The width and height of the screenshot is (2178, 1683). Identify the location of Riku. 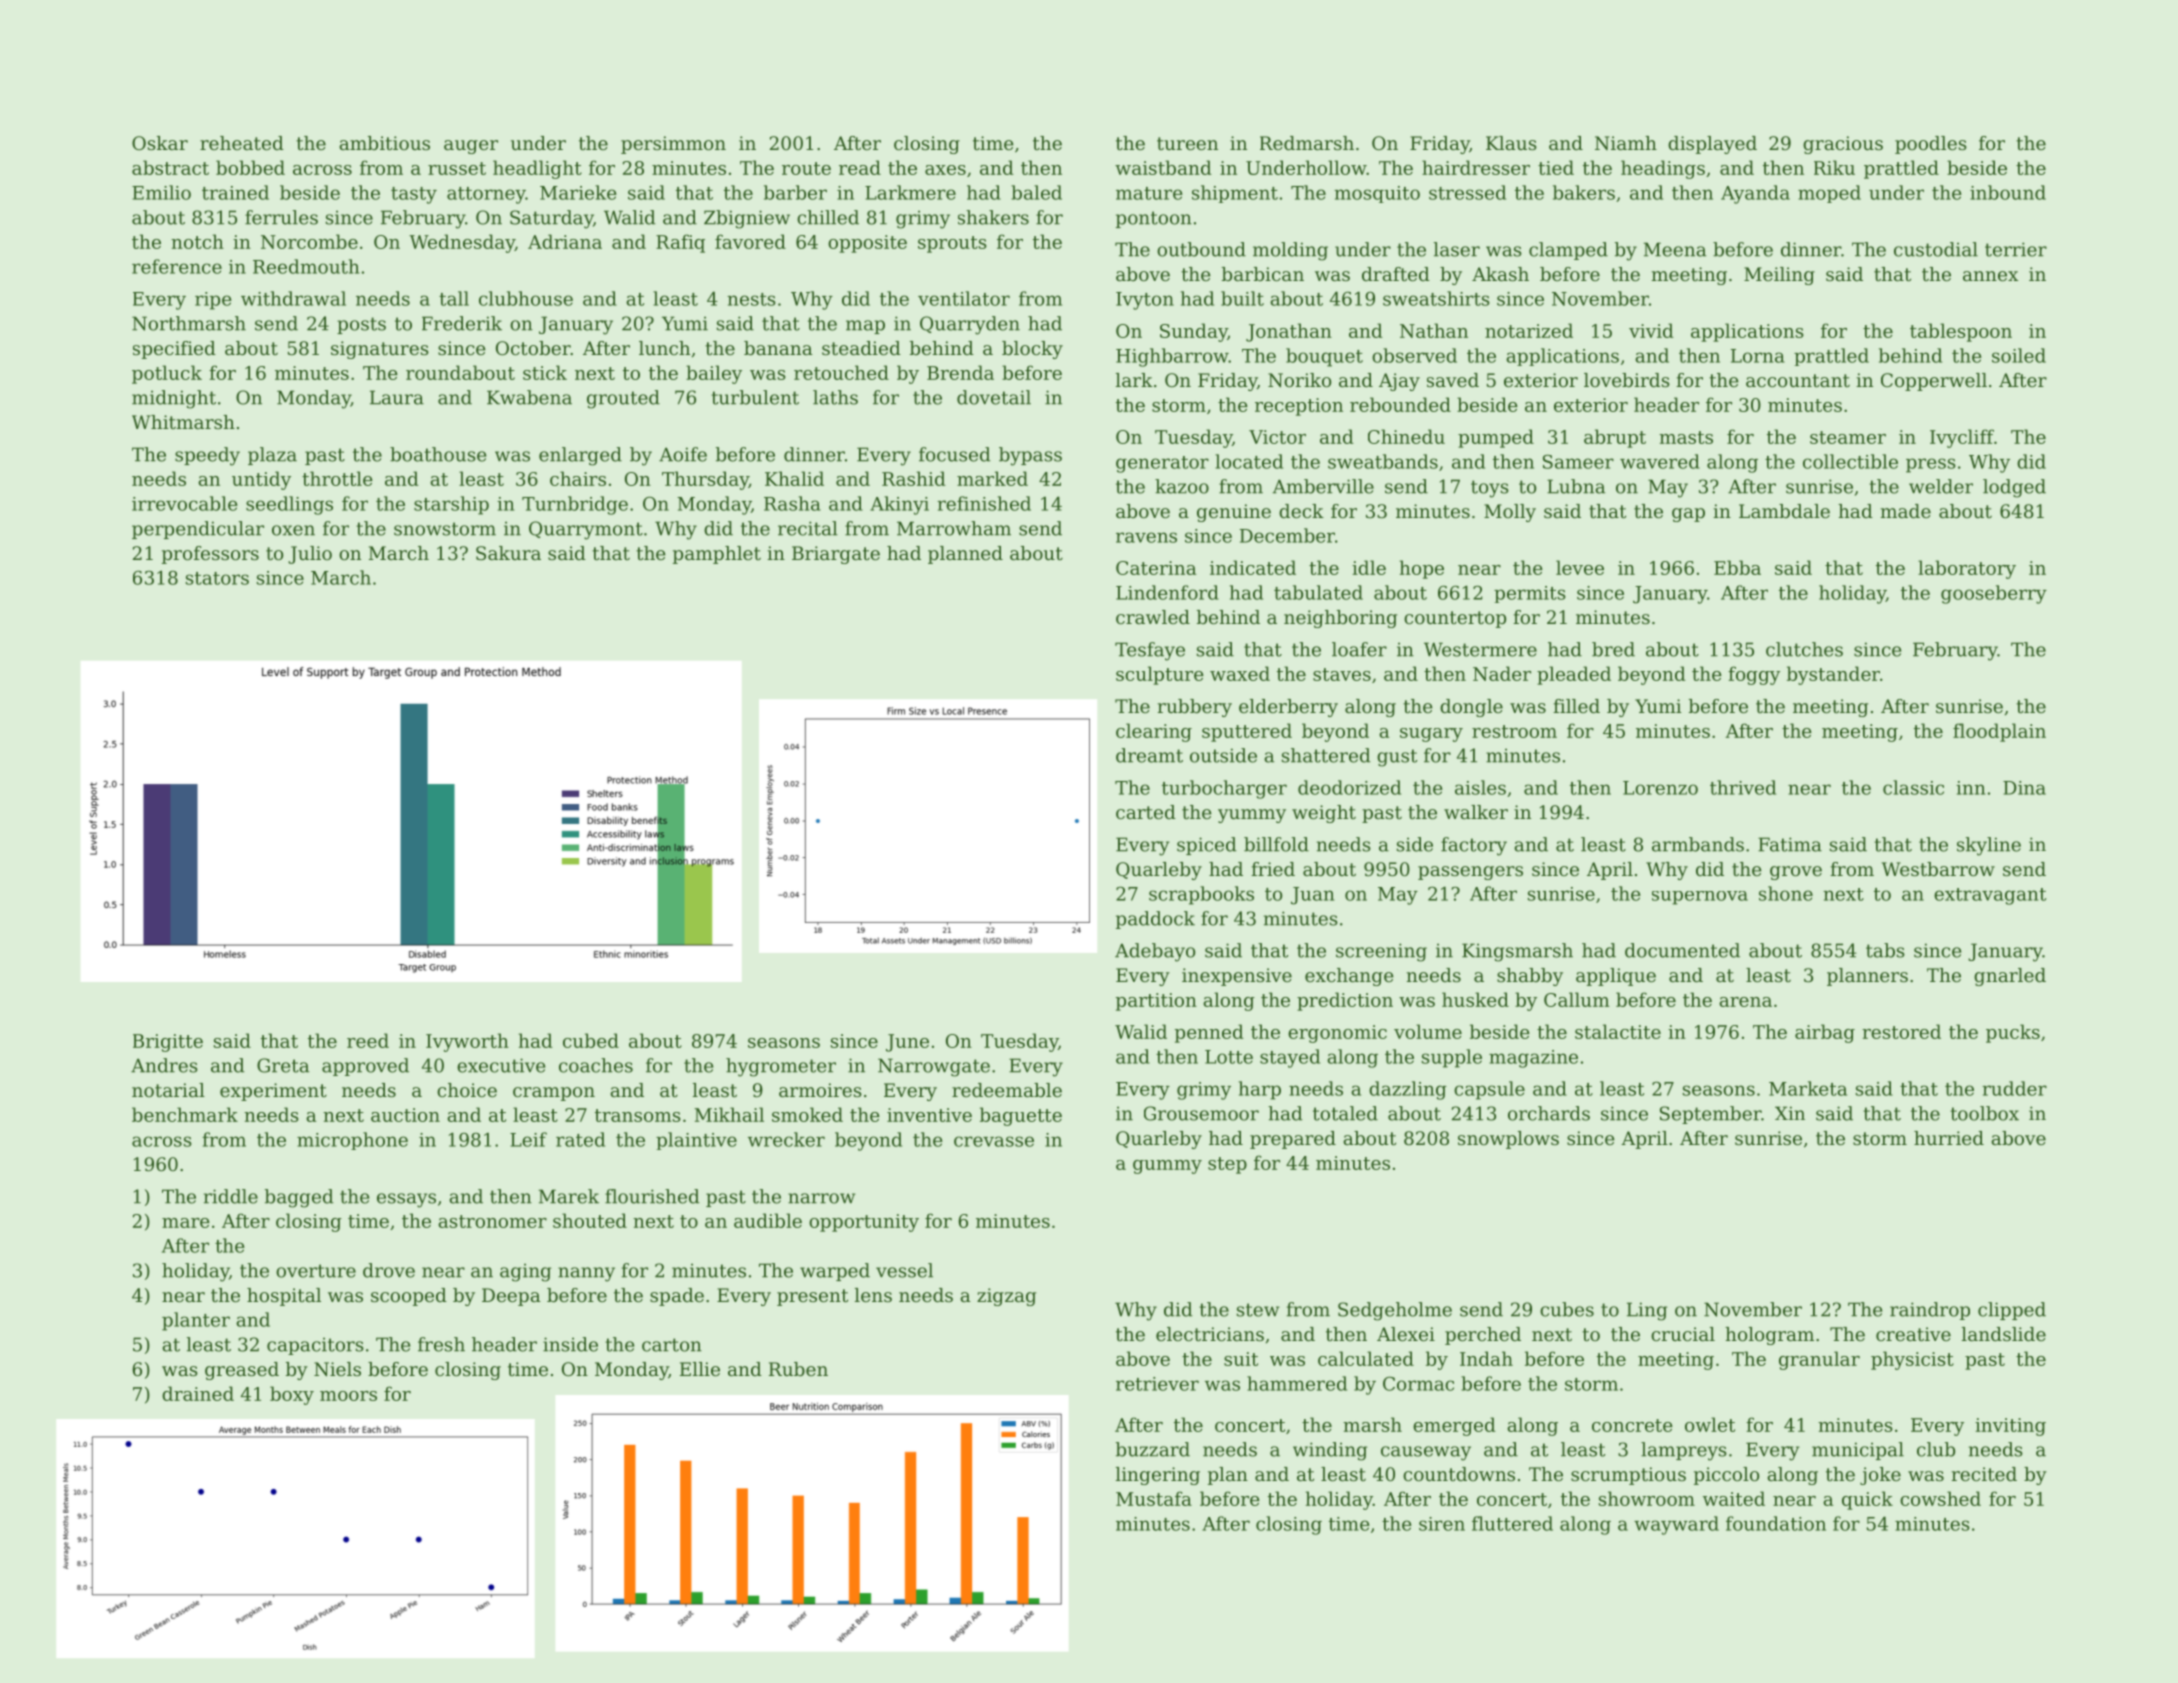
(1834, 167).
